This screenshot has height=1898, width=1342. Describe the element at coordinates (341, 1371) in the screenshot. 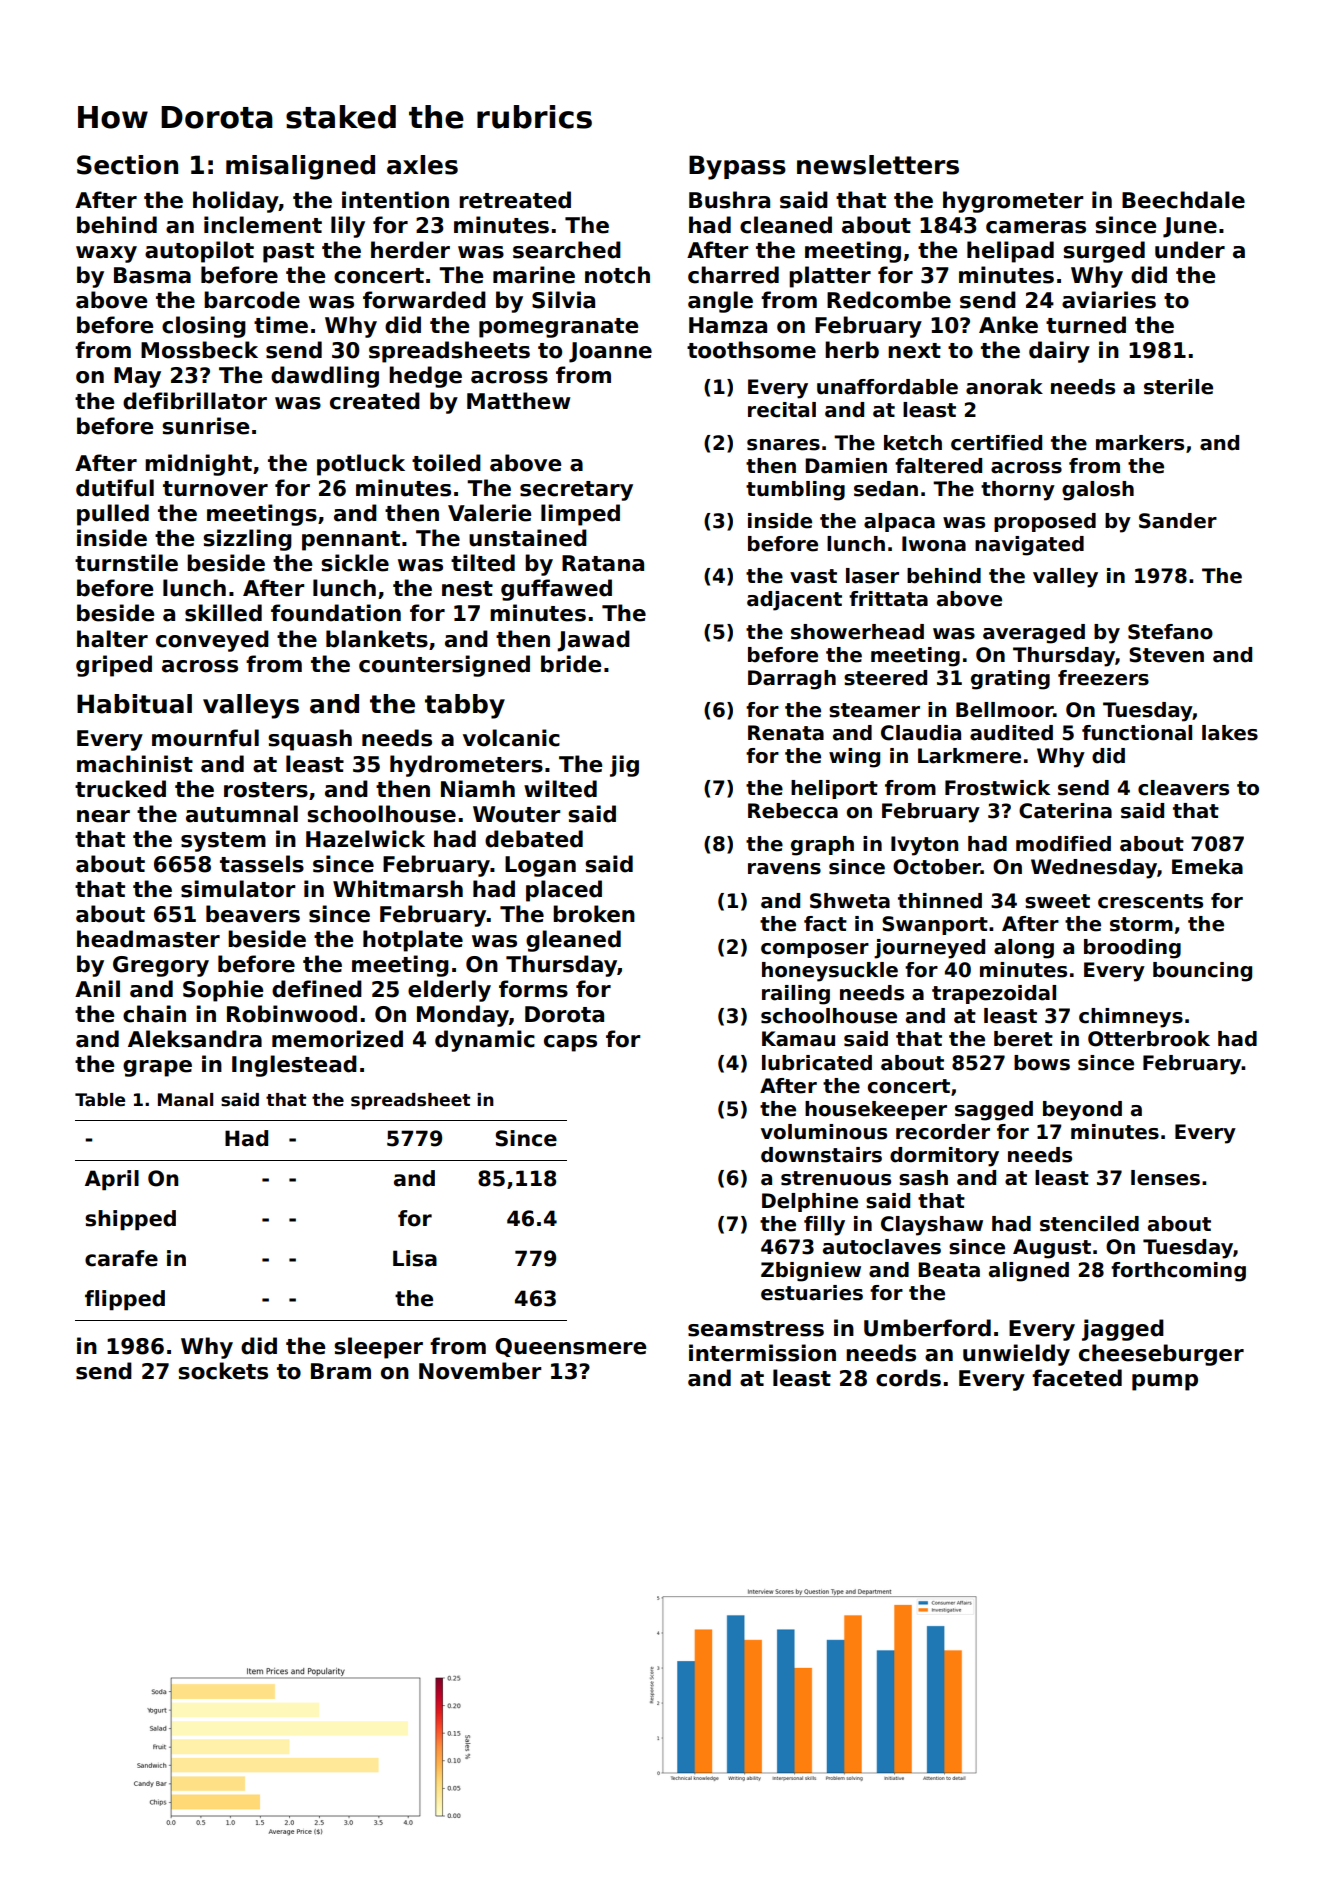

I see `Bram` at that location.
